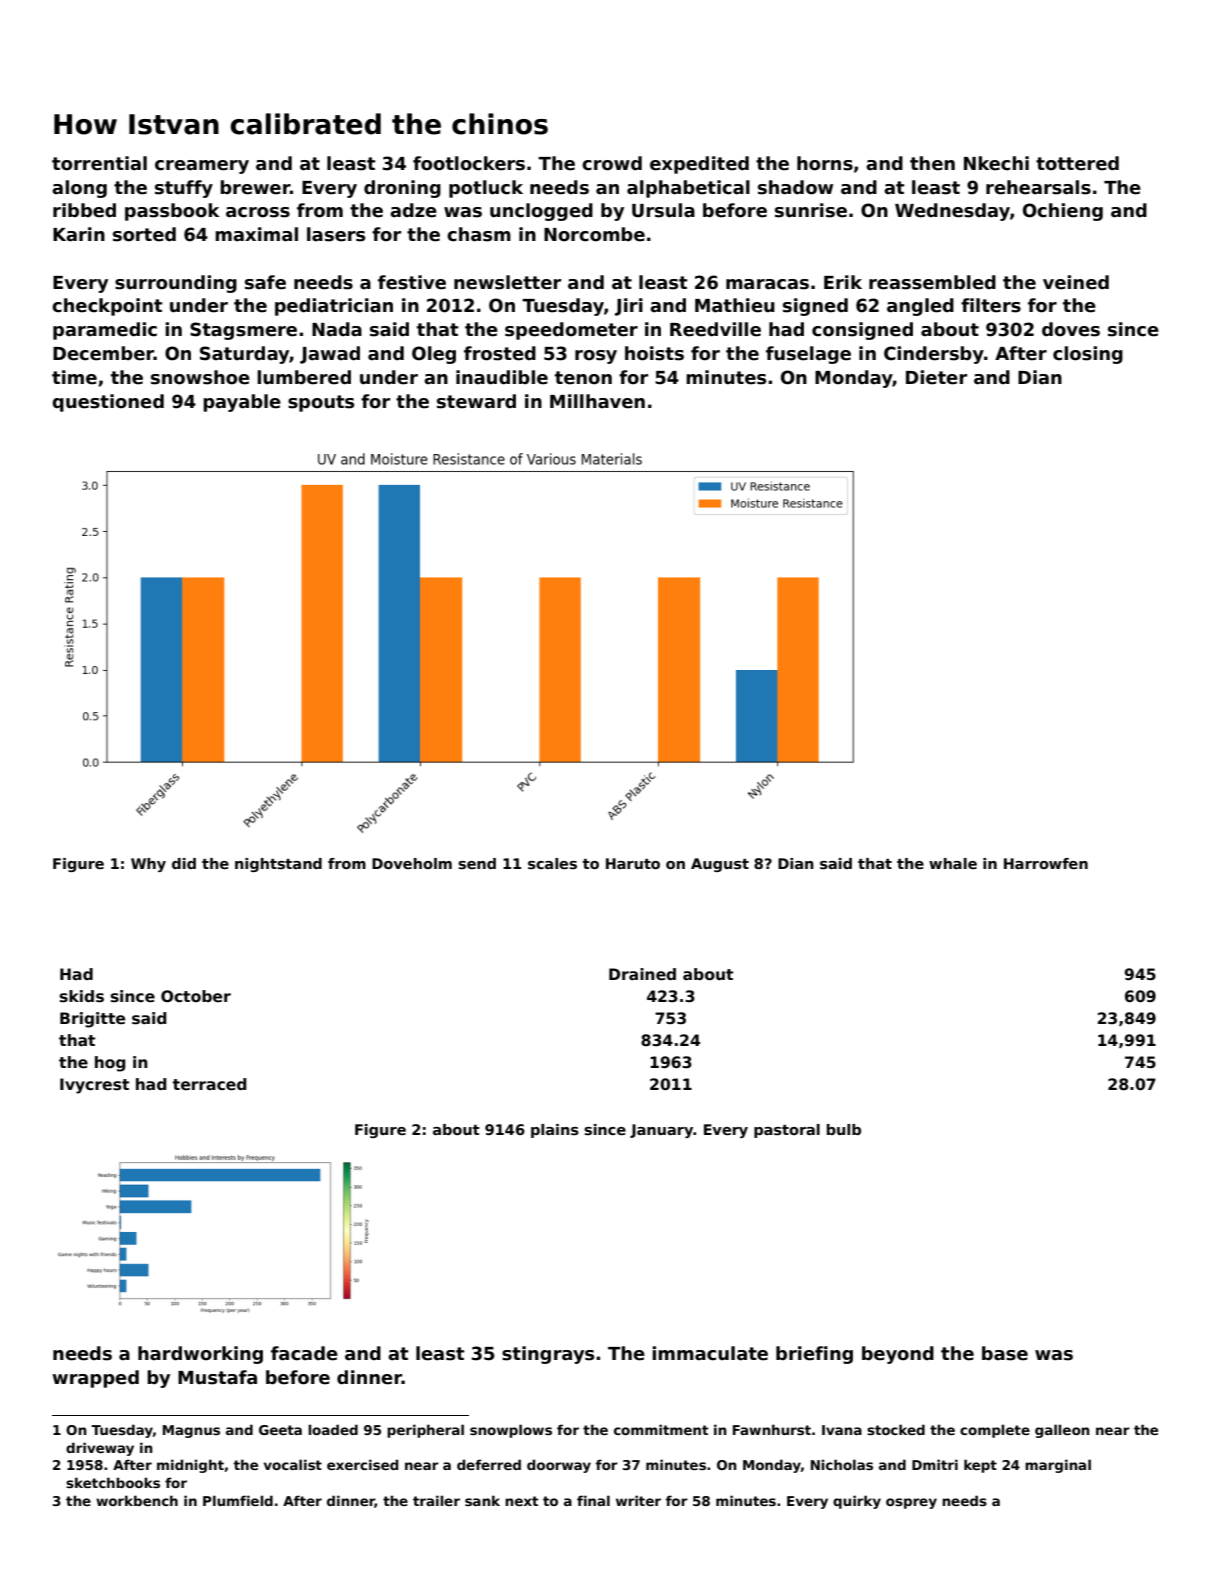  What do you see at coordinates (844, 1129) in the screenshot?
I see `bulb` at bounding box center [844, 1129].
